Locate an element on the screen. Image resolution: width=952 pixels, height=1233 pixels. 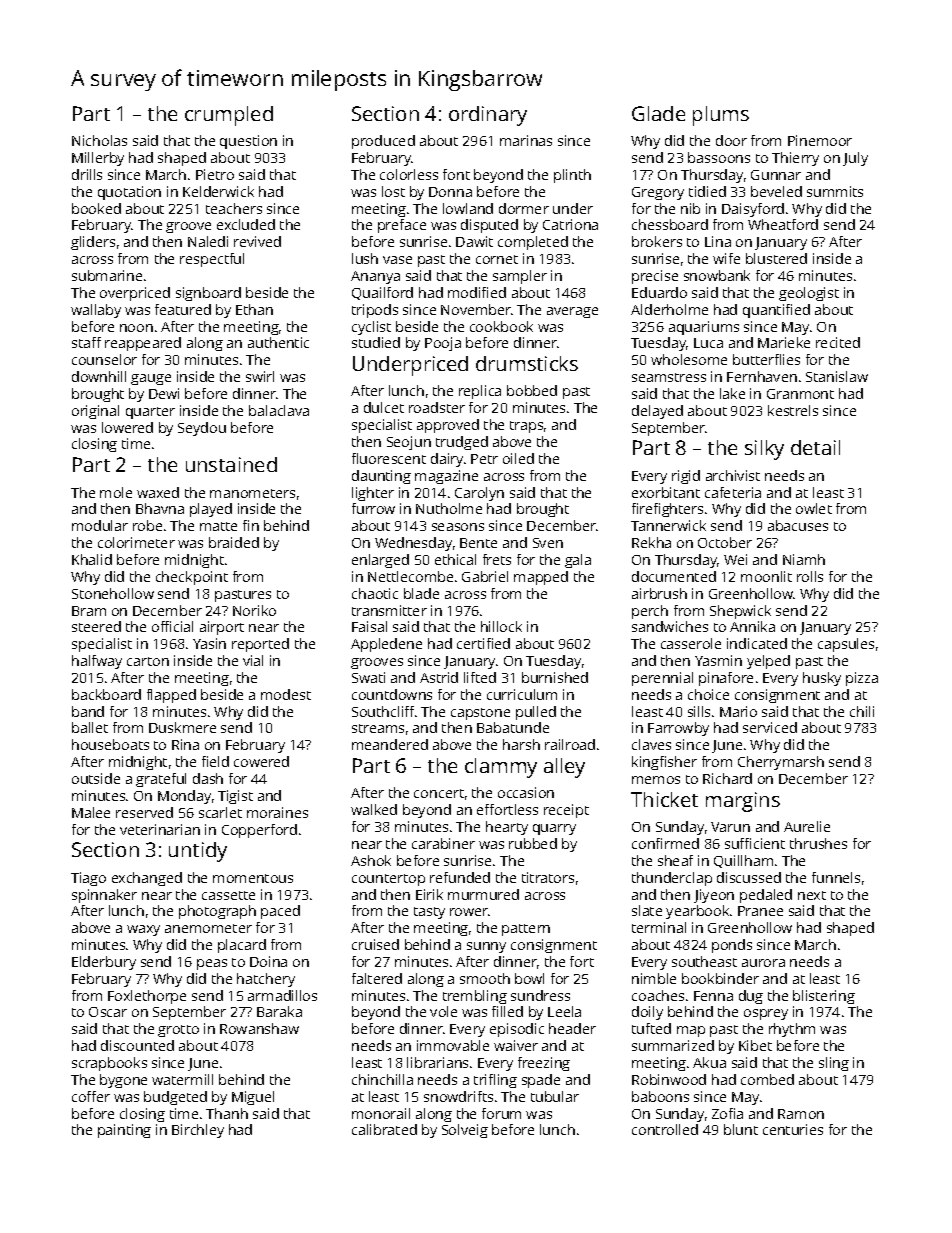
Akua is located at coordinates (709, 1062).
